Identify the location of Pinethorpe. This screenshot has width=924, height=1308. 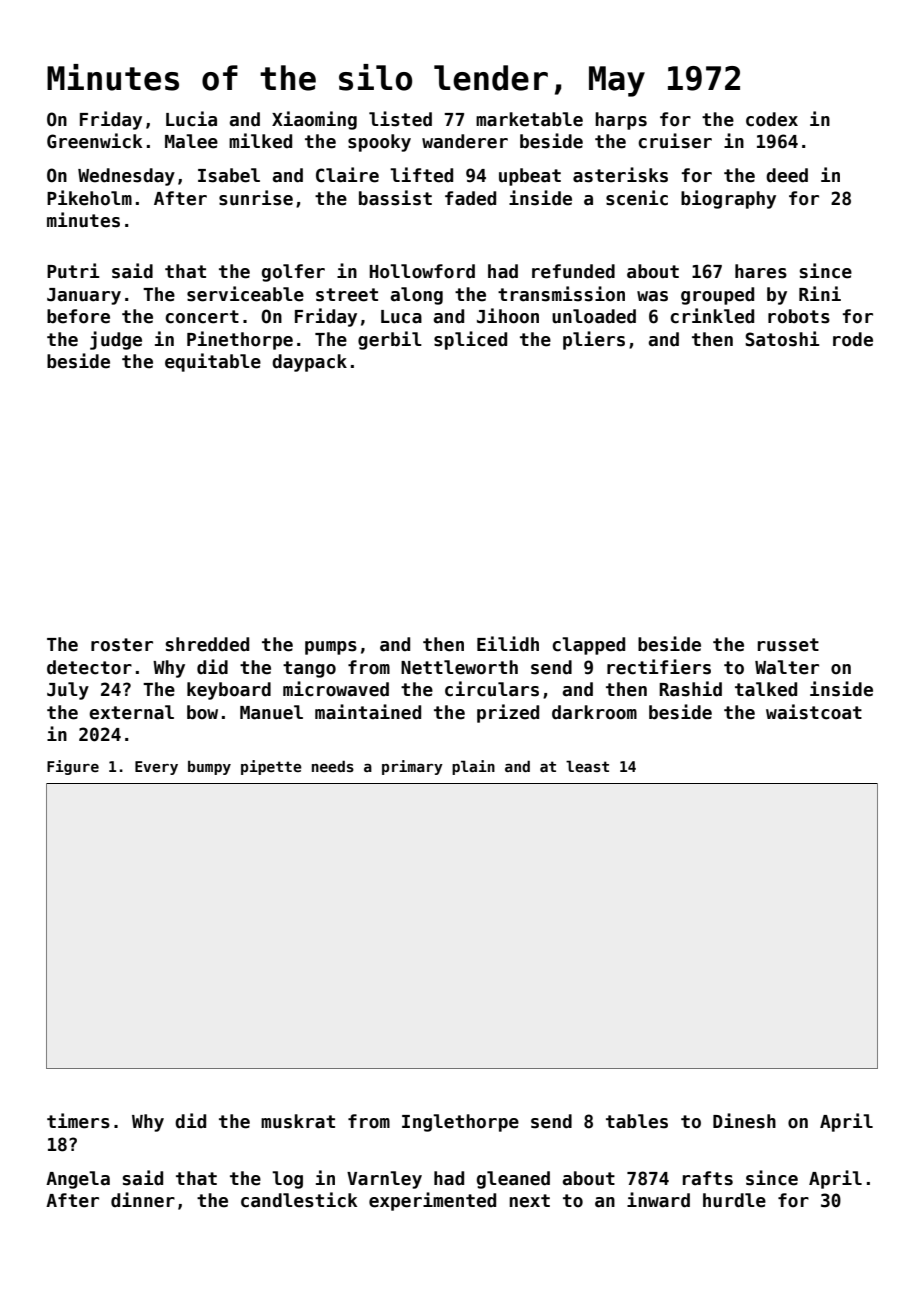
(240, 340).
